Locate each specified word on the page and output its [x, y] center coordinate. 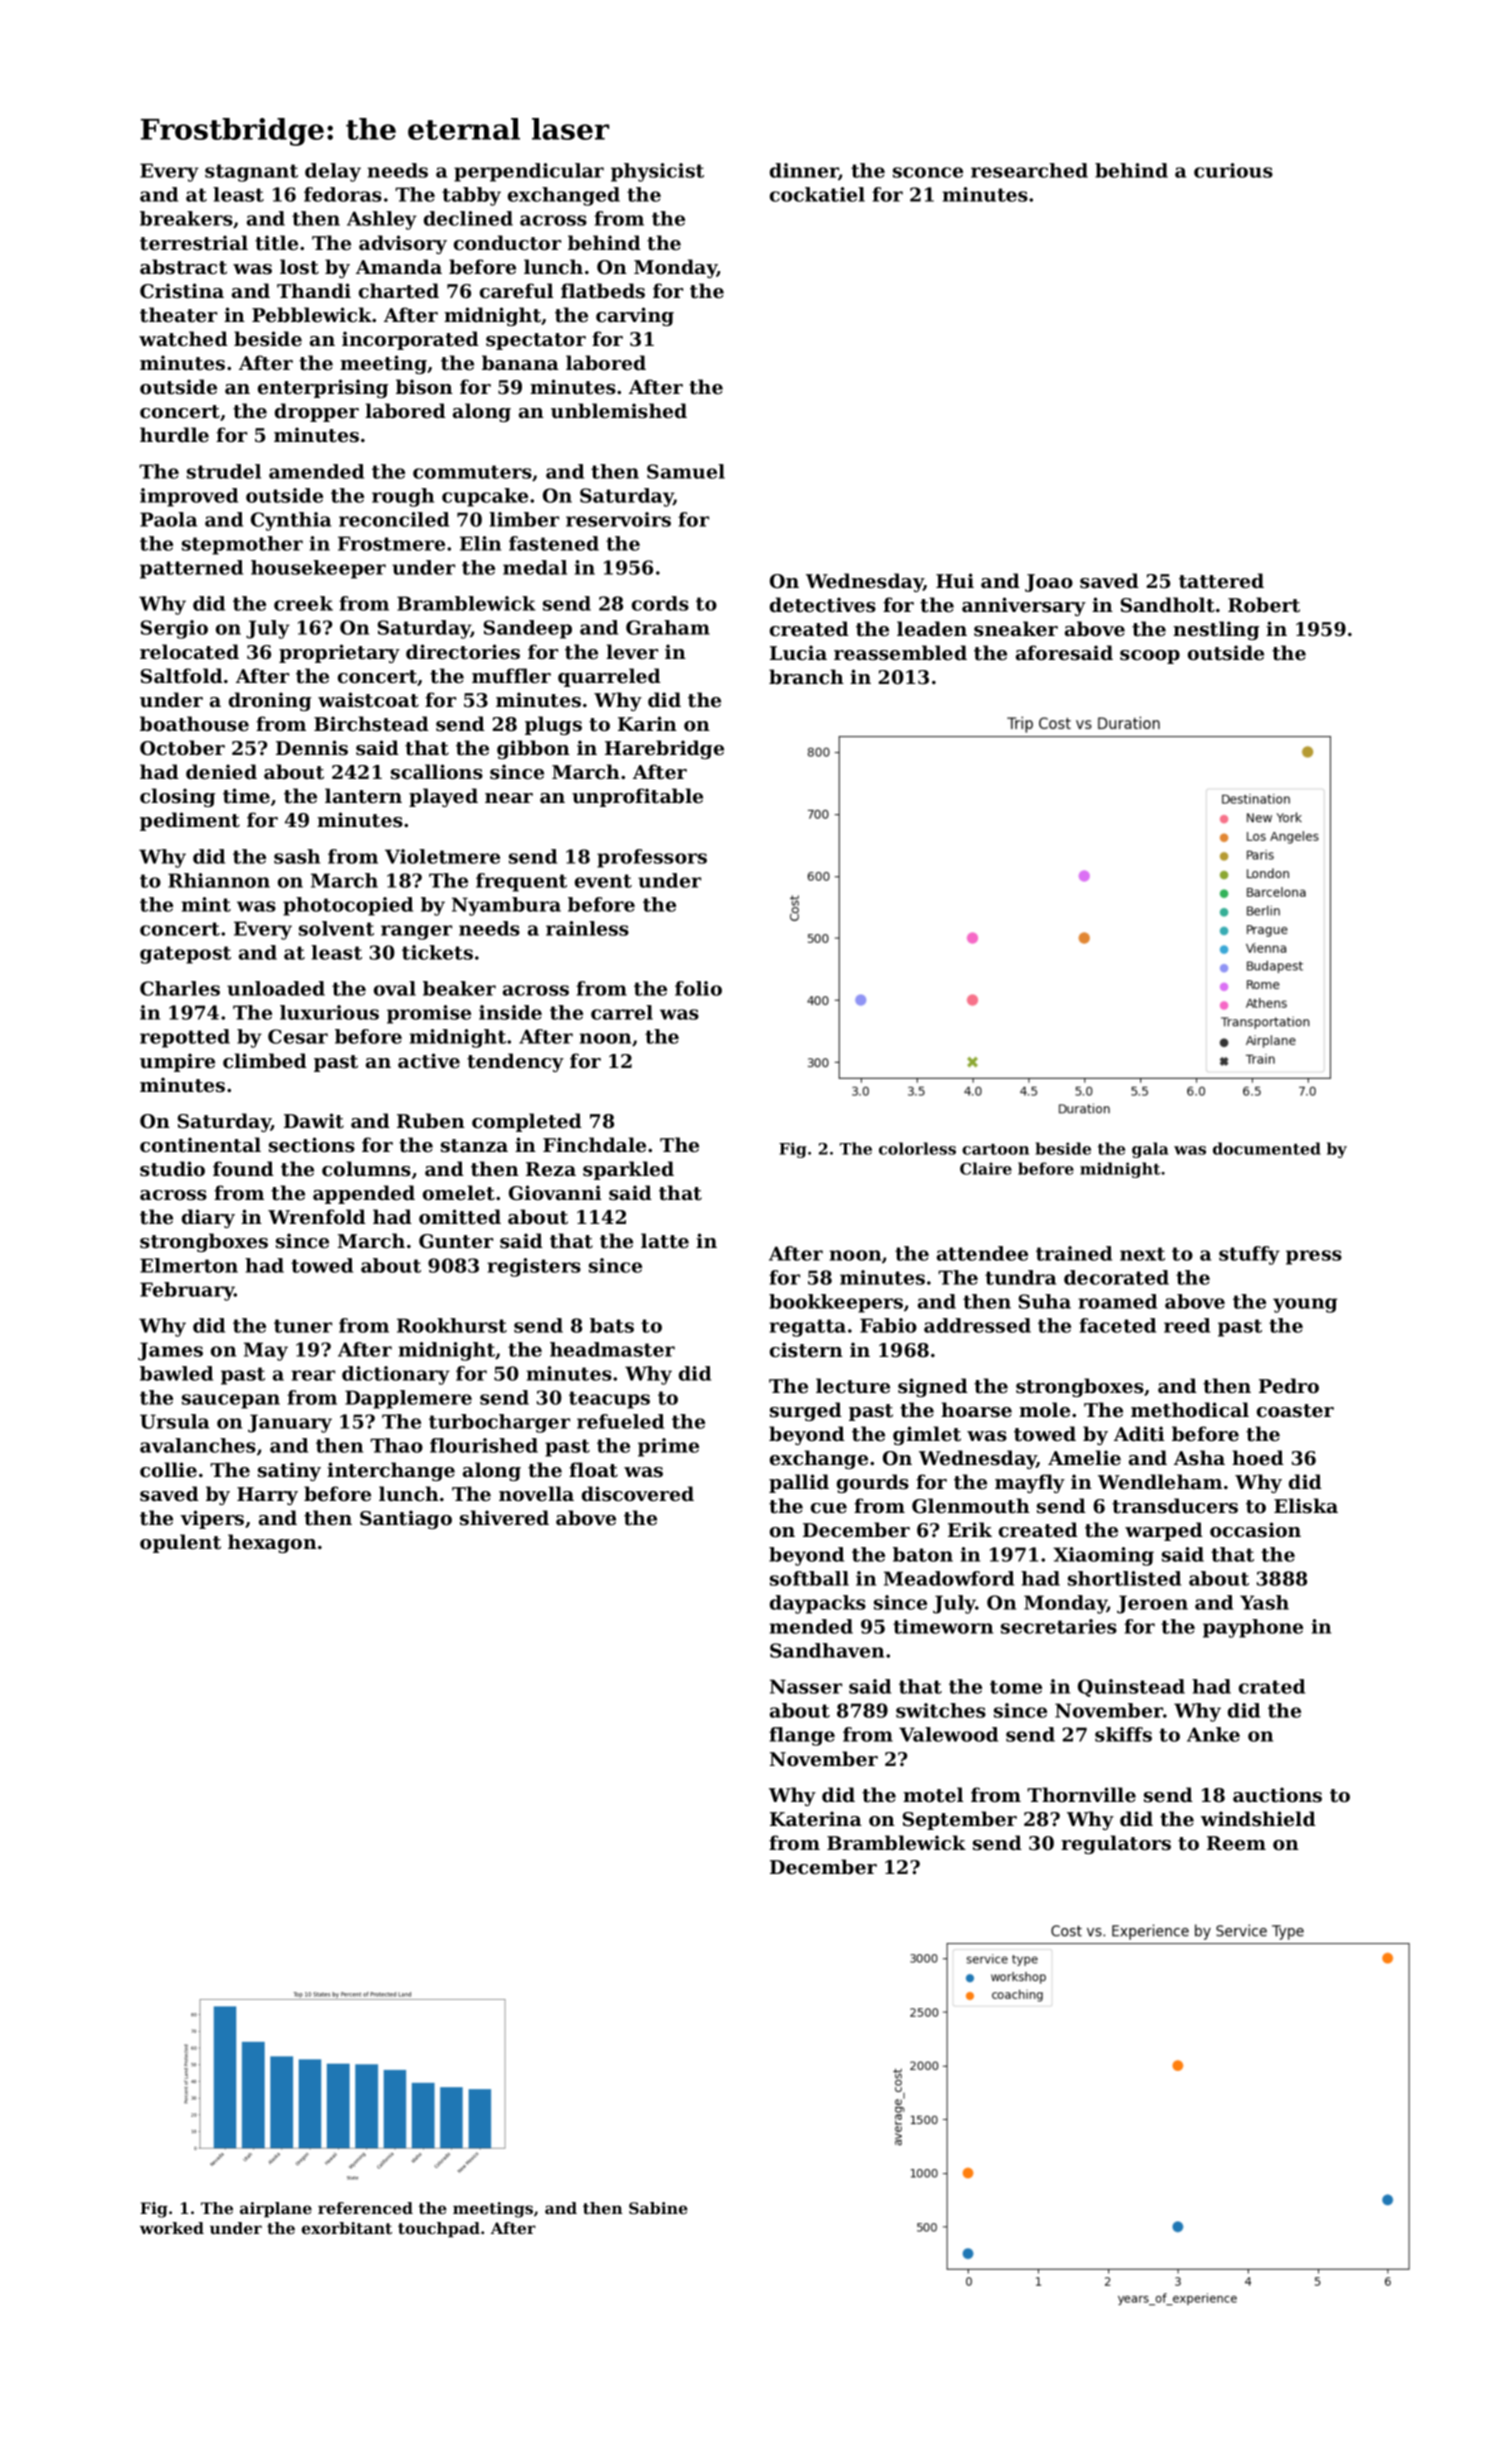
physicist [657, 172]
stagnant [251, 173]
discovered [638, 1494]
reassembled [900, 653]
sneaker [1016, 629]
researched [1029, 170]
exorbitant [347, 2228]
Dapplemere [408, 1399]
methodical [1190, 1410]
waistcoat [368, 700]
